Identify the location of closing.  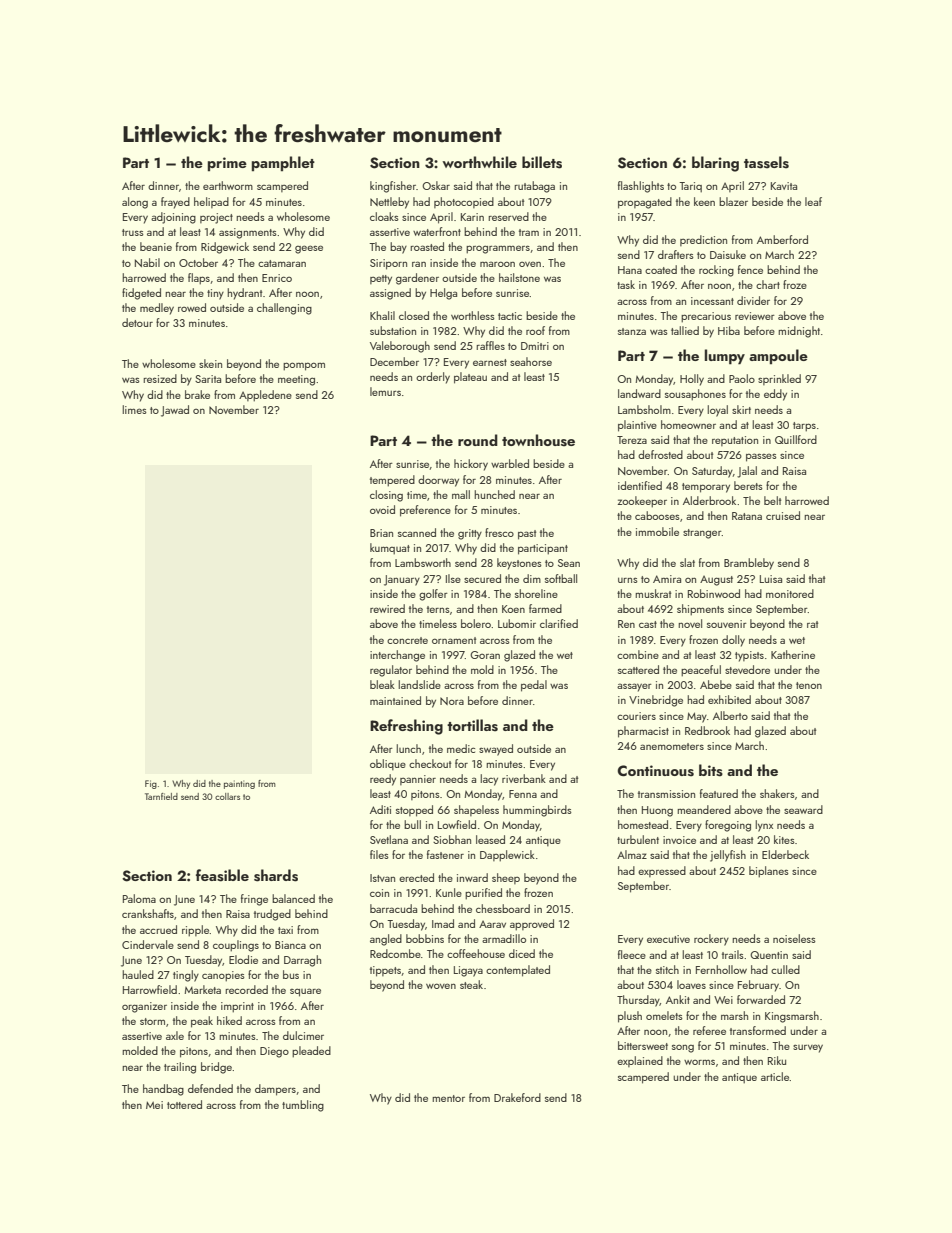
(386, 496).
